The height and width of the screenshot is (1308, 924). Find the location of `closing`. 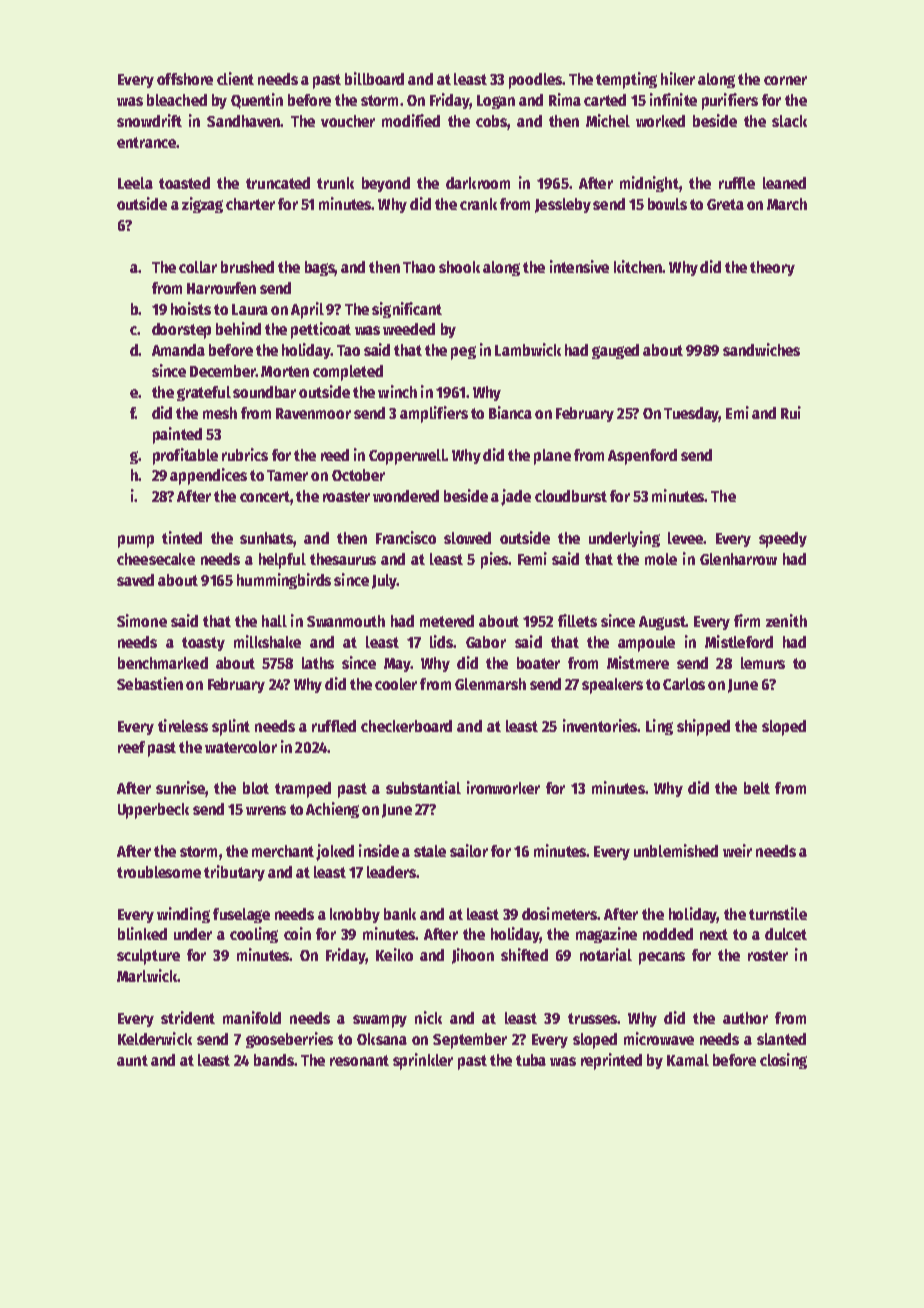

closing is located at coordinates (783, 1061).
